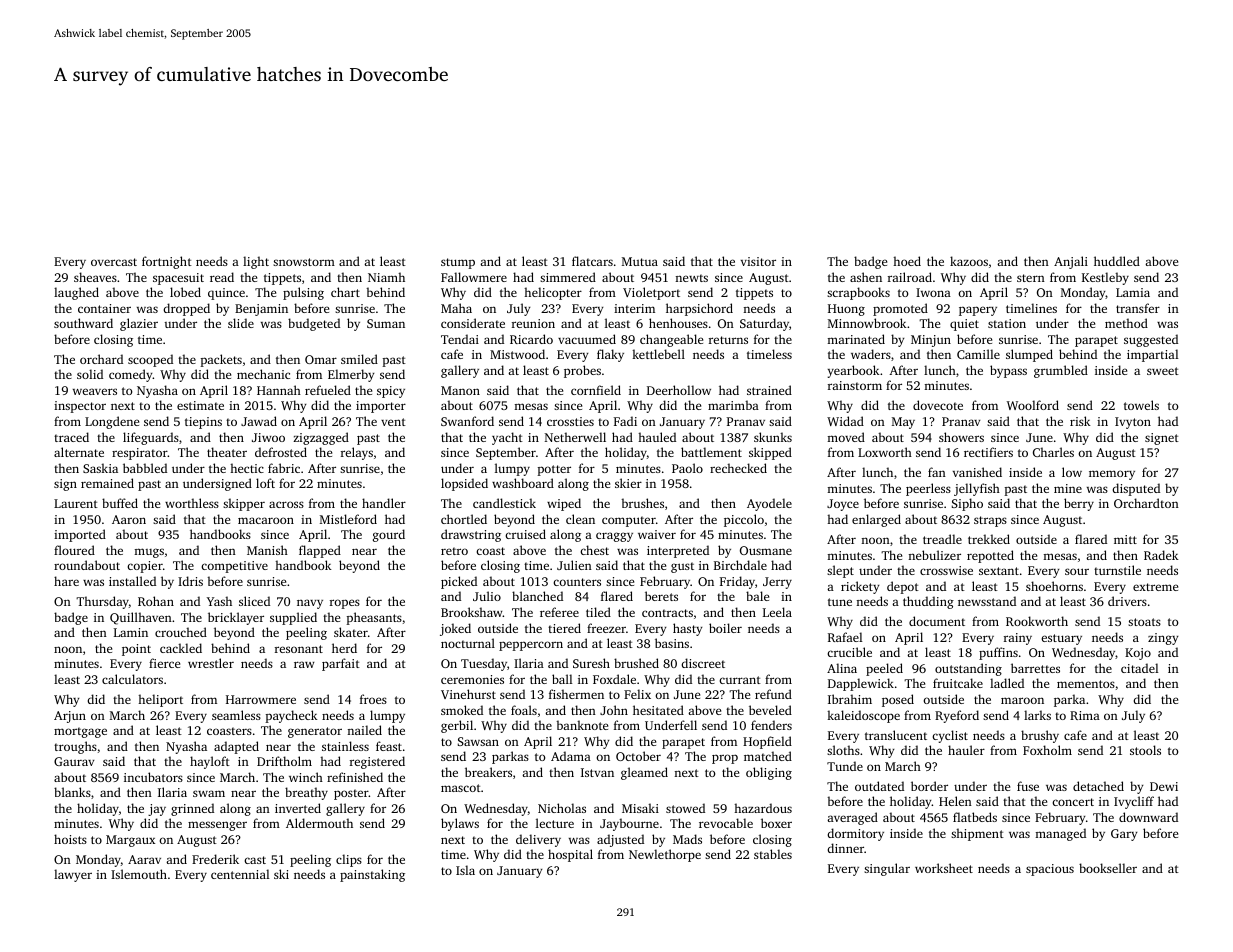 The height and width of the document is (952, 1233). What do you see at coordinates (525, 534) in the document?
I see `cruised` at bounding box center [525, 534].
